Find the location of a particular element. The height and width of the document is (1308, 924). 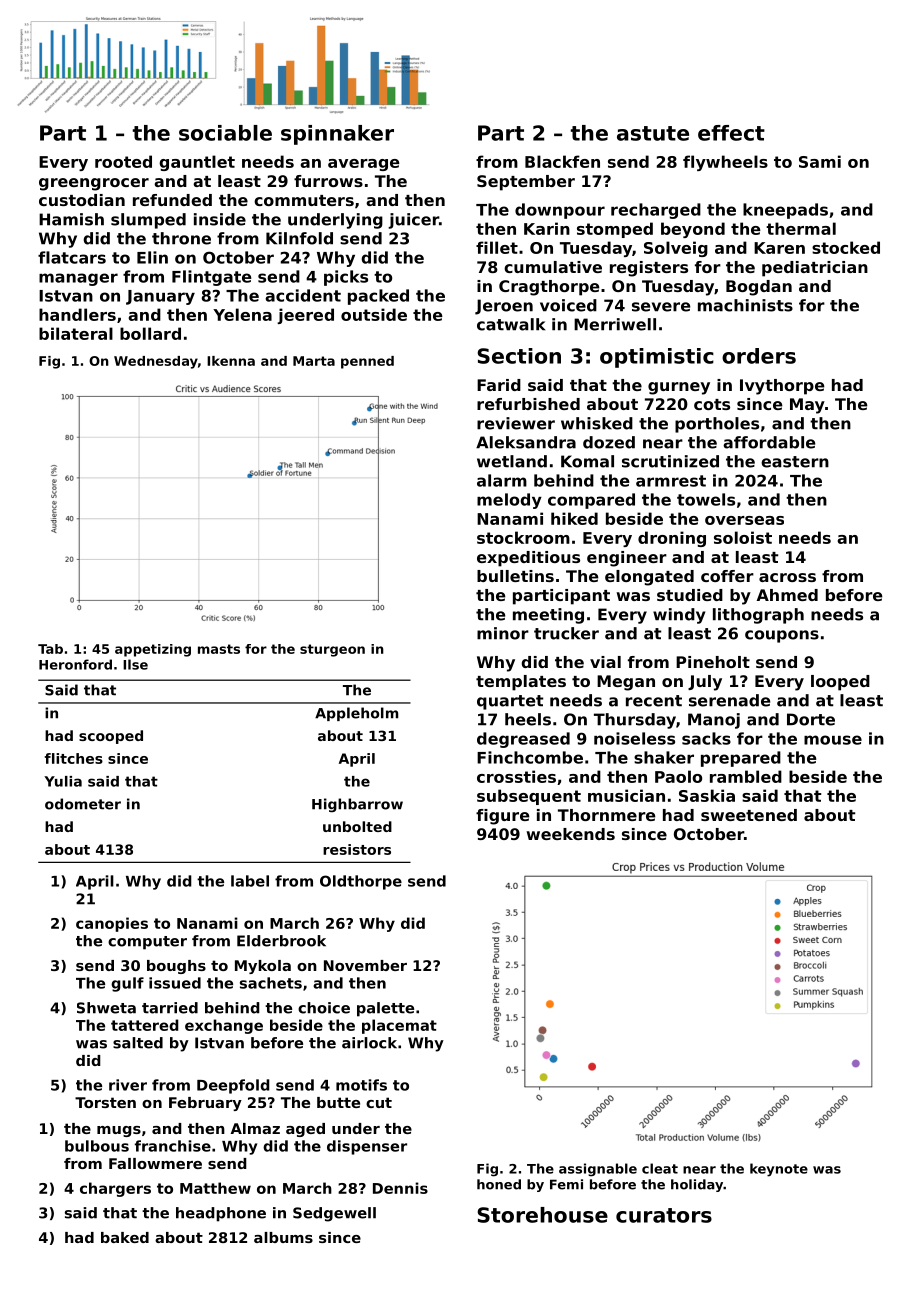

albums is located at coordinates (283, 1237).
